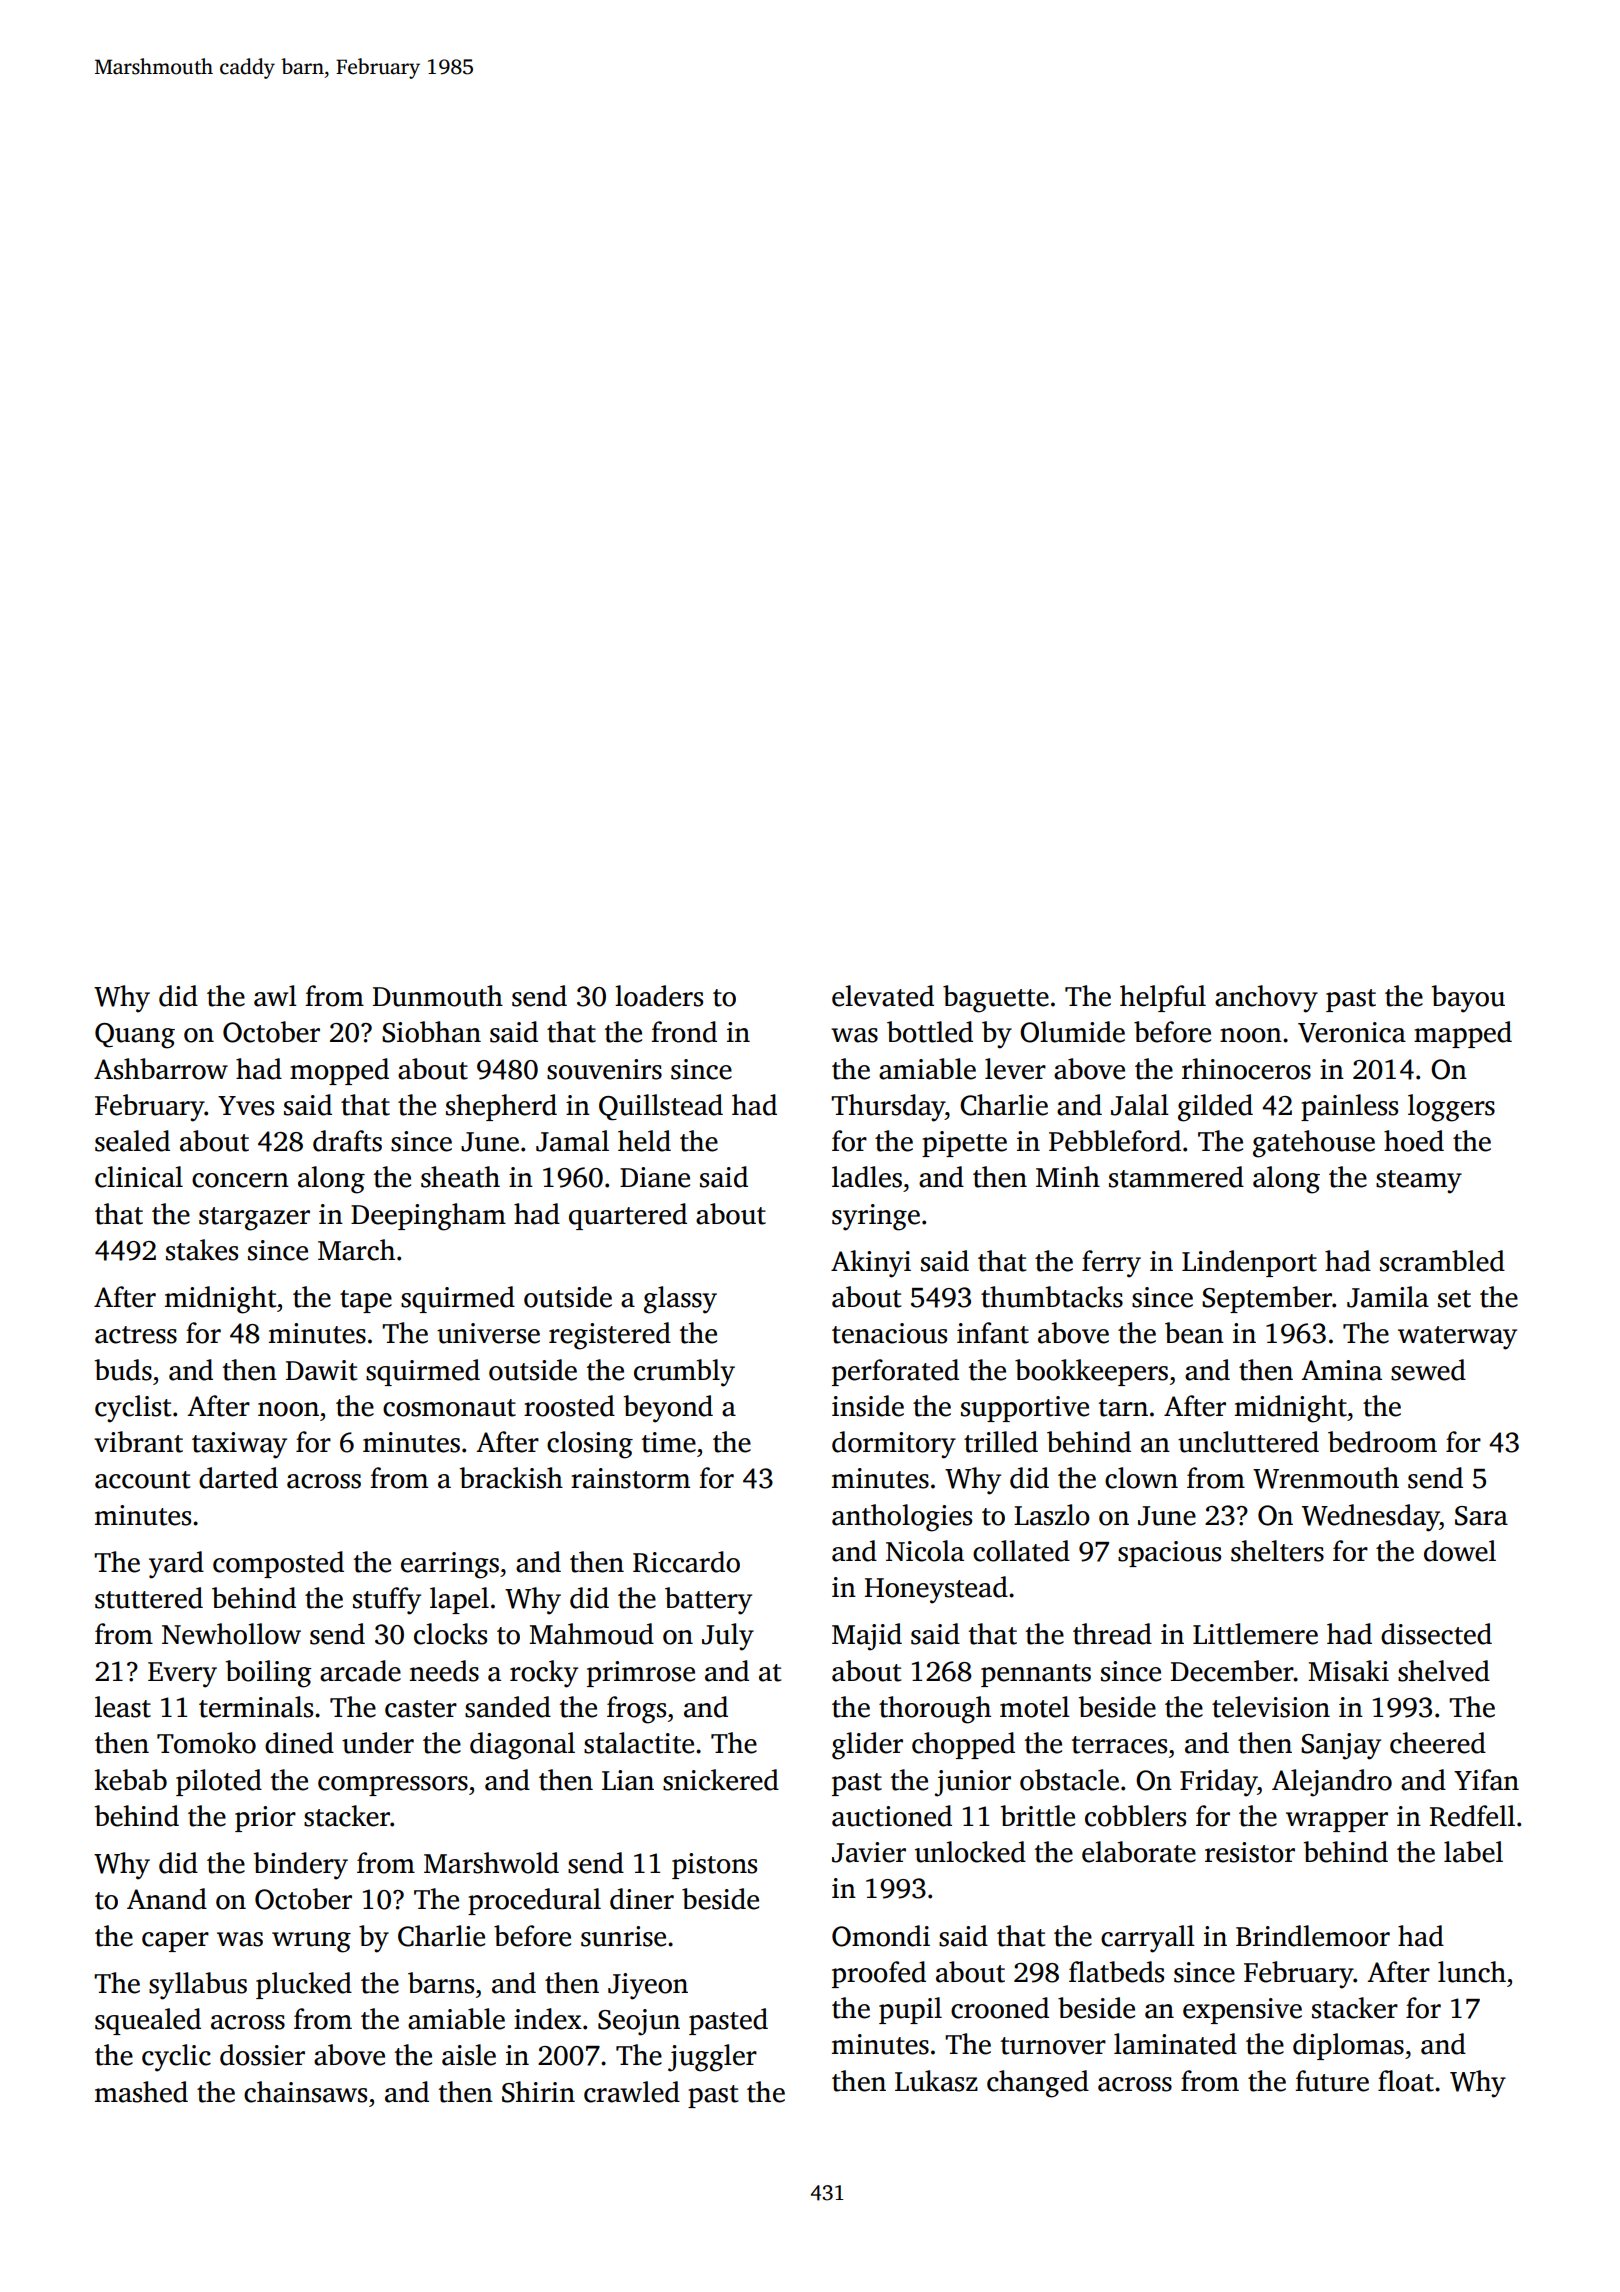 The width and height of the screenshot is (1620, 2292). What do you see at coordinates (238, 1478) in the screenshot?
I see `darted` at bounding box center [238, 1478].
